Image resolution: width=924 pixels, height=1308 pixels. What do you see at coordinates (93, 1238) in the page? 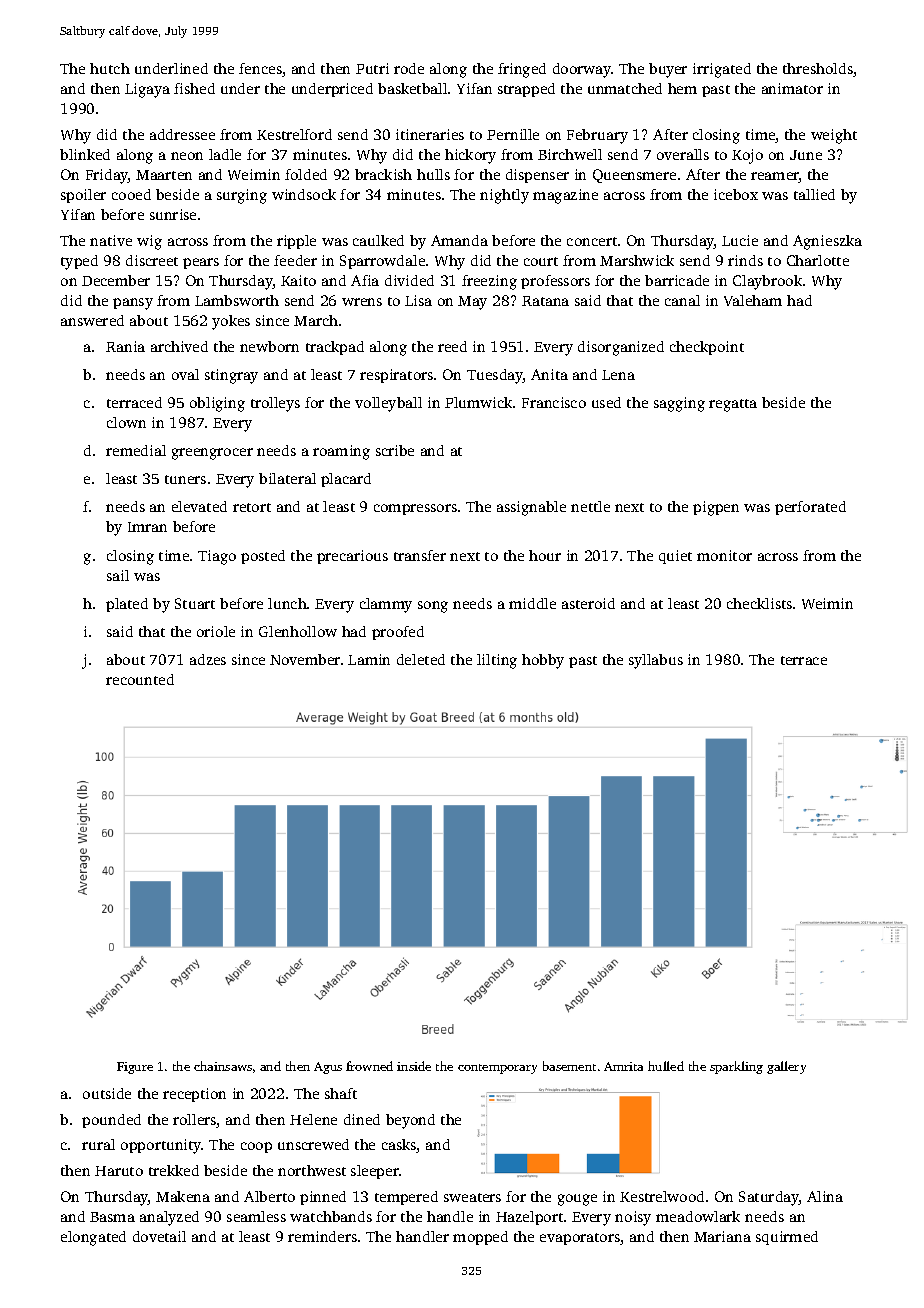
I see `elongated` at bounding box center [93, 1238].
